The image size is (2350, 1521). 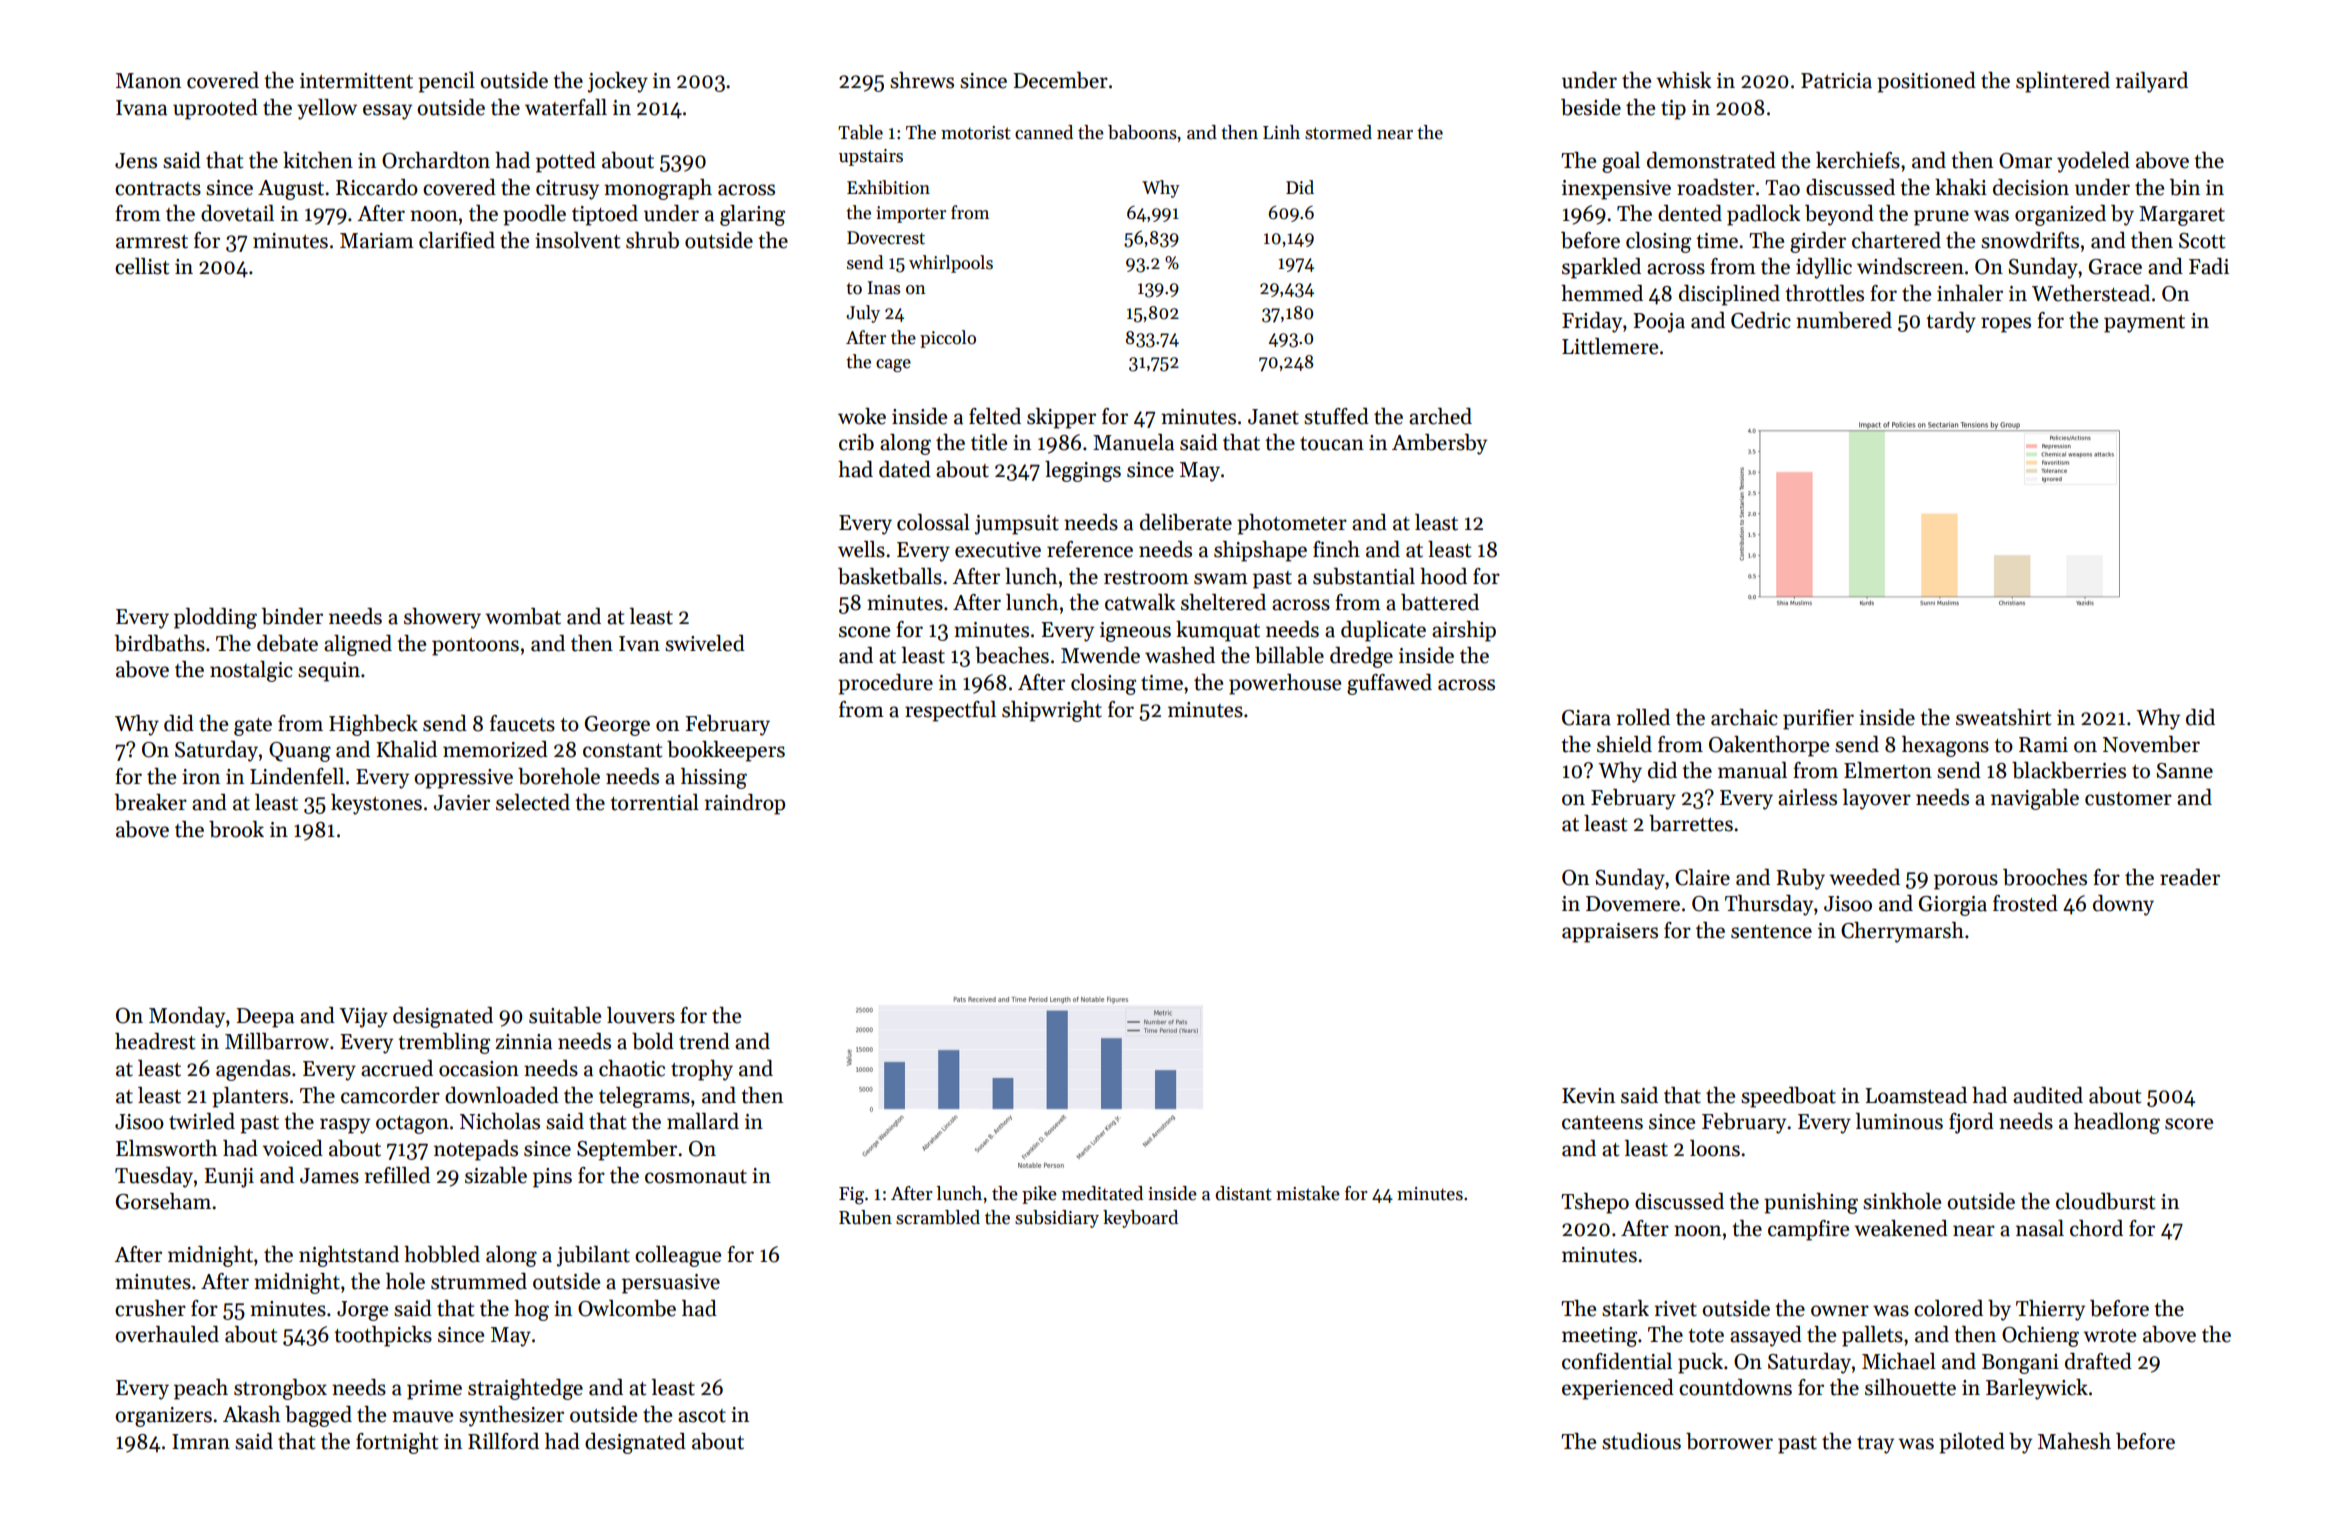 What do you see at coordinates (201, 1442) in the image?
I see `Imran` at bounding box center [201, 1442].
